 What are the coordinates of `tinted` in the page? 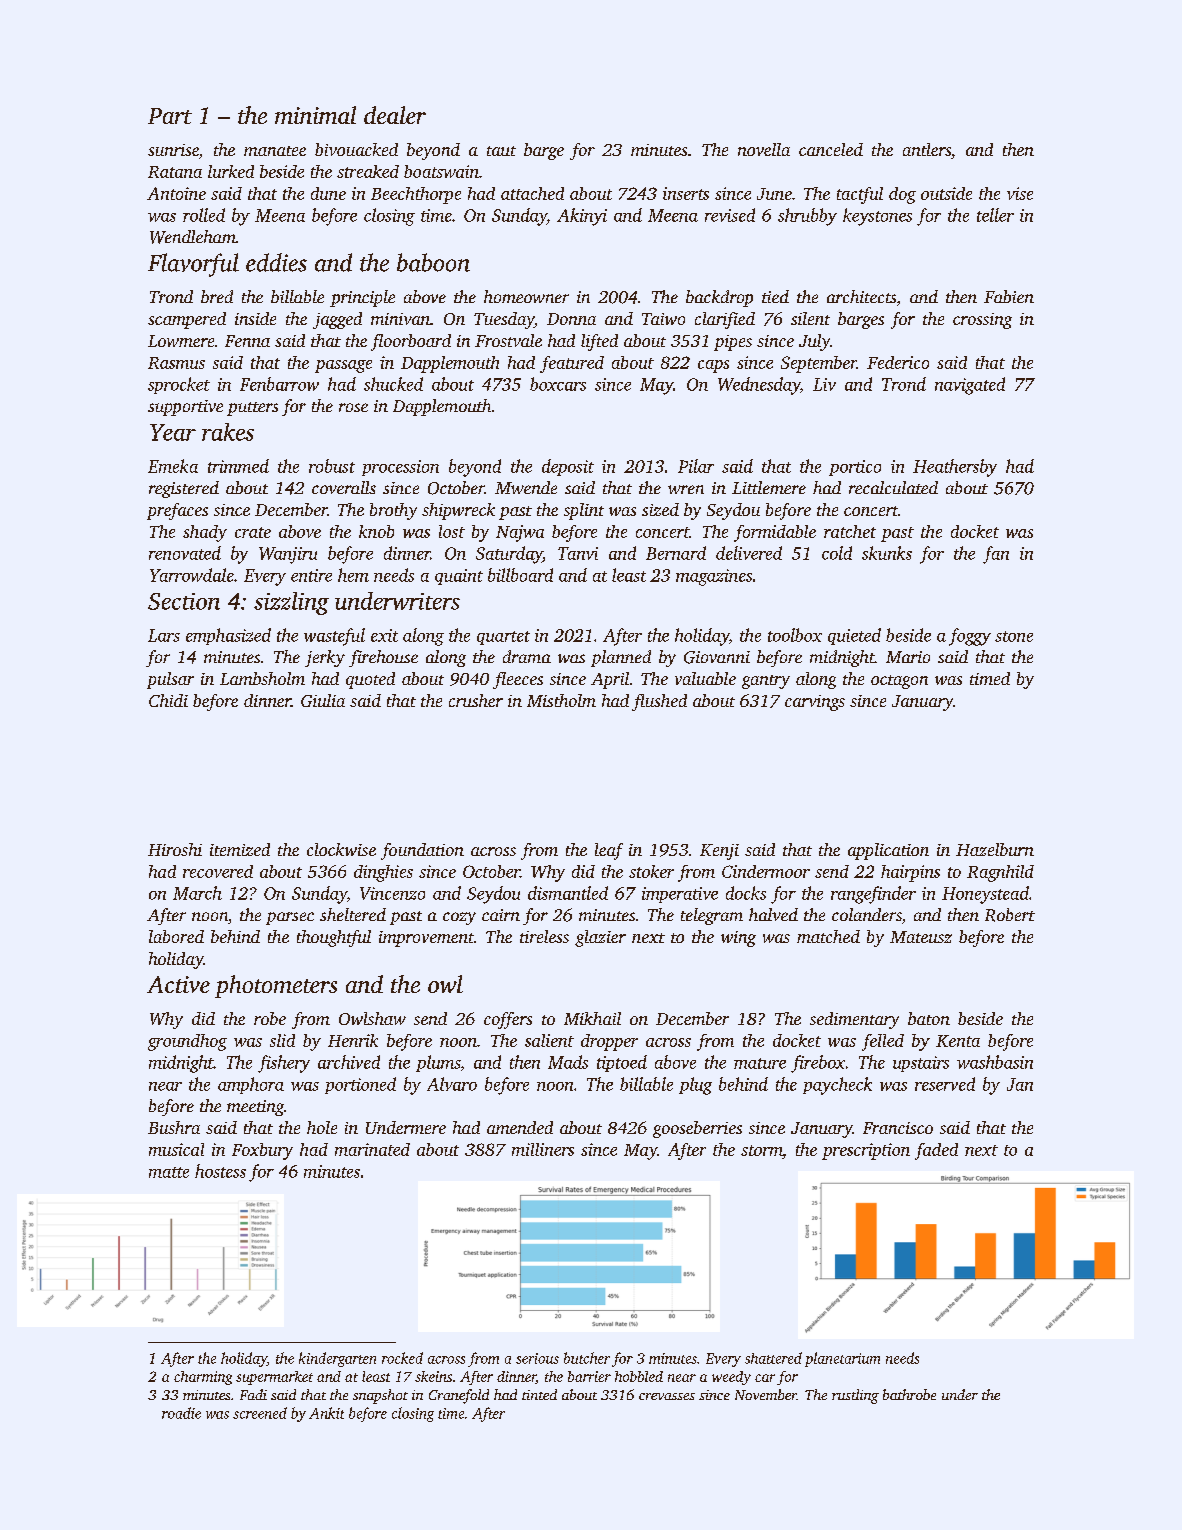 It's located at (539, 1394).
